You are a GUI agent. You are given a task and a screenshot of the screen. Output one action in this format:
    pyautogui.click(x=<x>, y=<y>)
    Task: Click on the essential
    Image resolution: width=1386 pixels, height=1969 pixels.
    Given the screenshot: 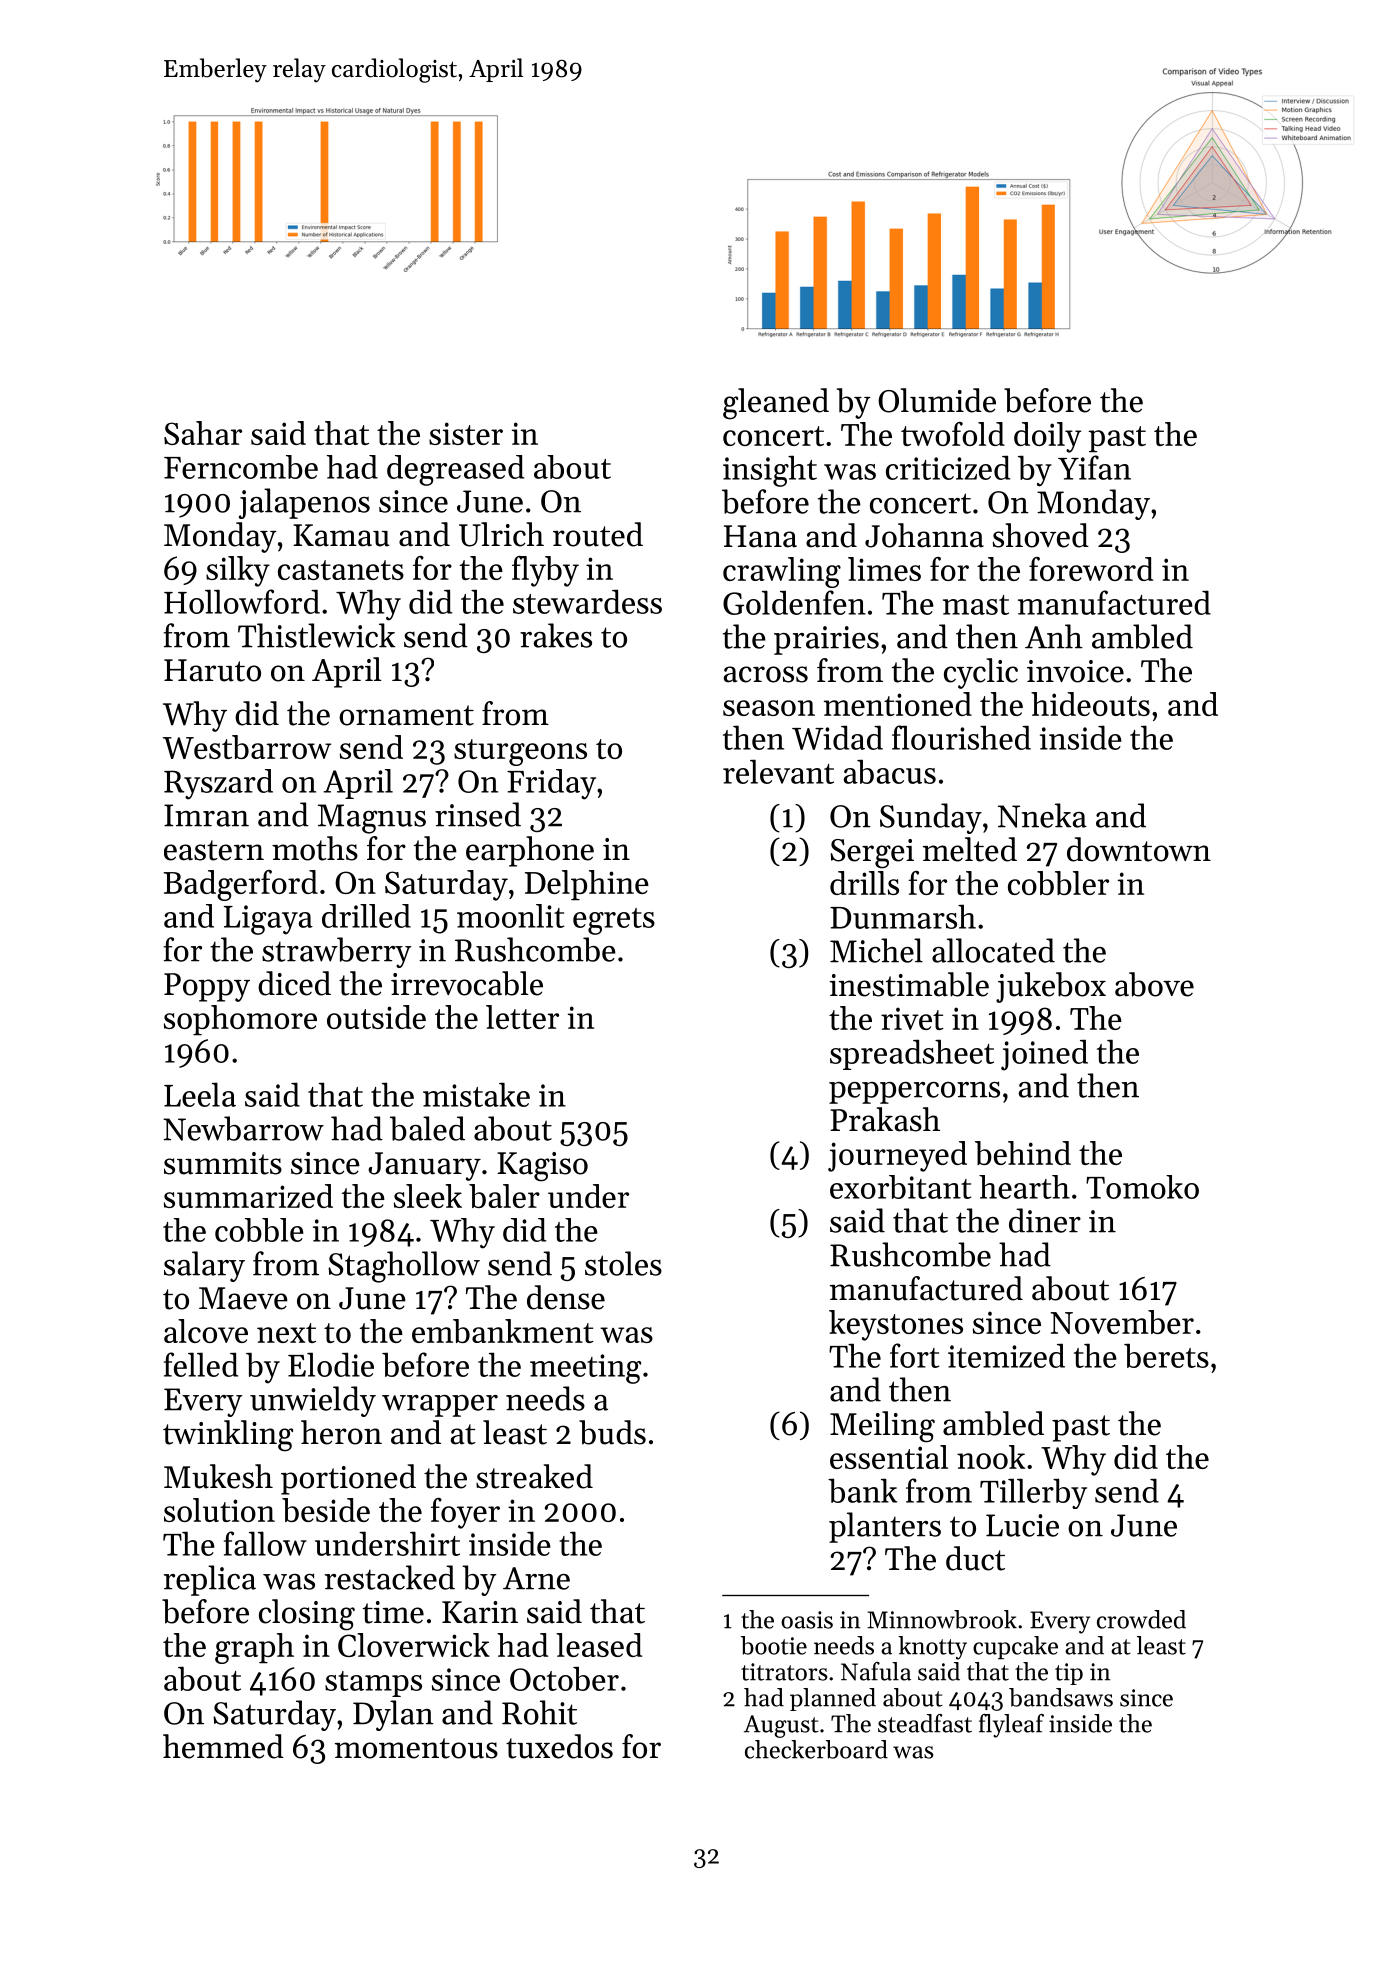 What is the action you would take?
    pyautogui.click(x=889, y=1457)
